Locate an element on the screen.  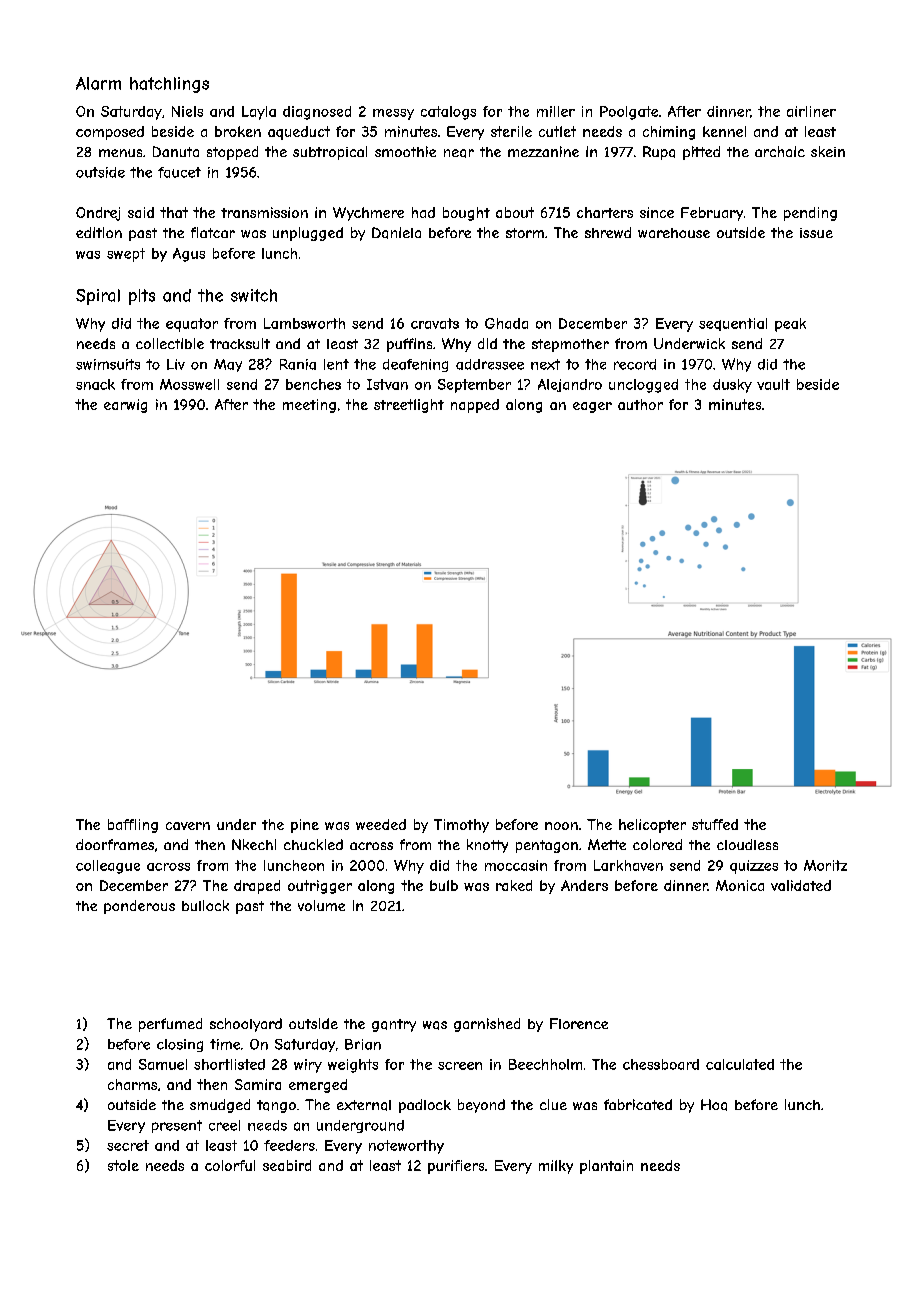
catalogs is located at coordinates (448, 113).
